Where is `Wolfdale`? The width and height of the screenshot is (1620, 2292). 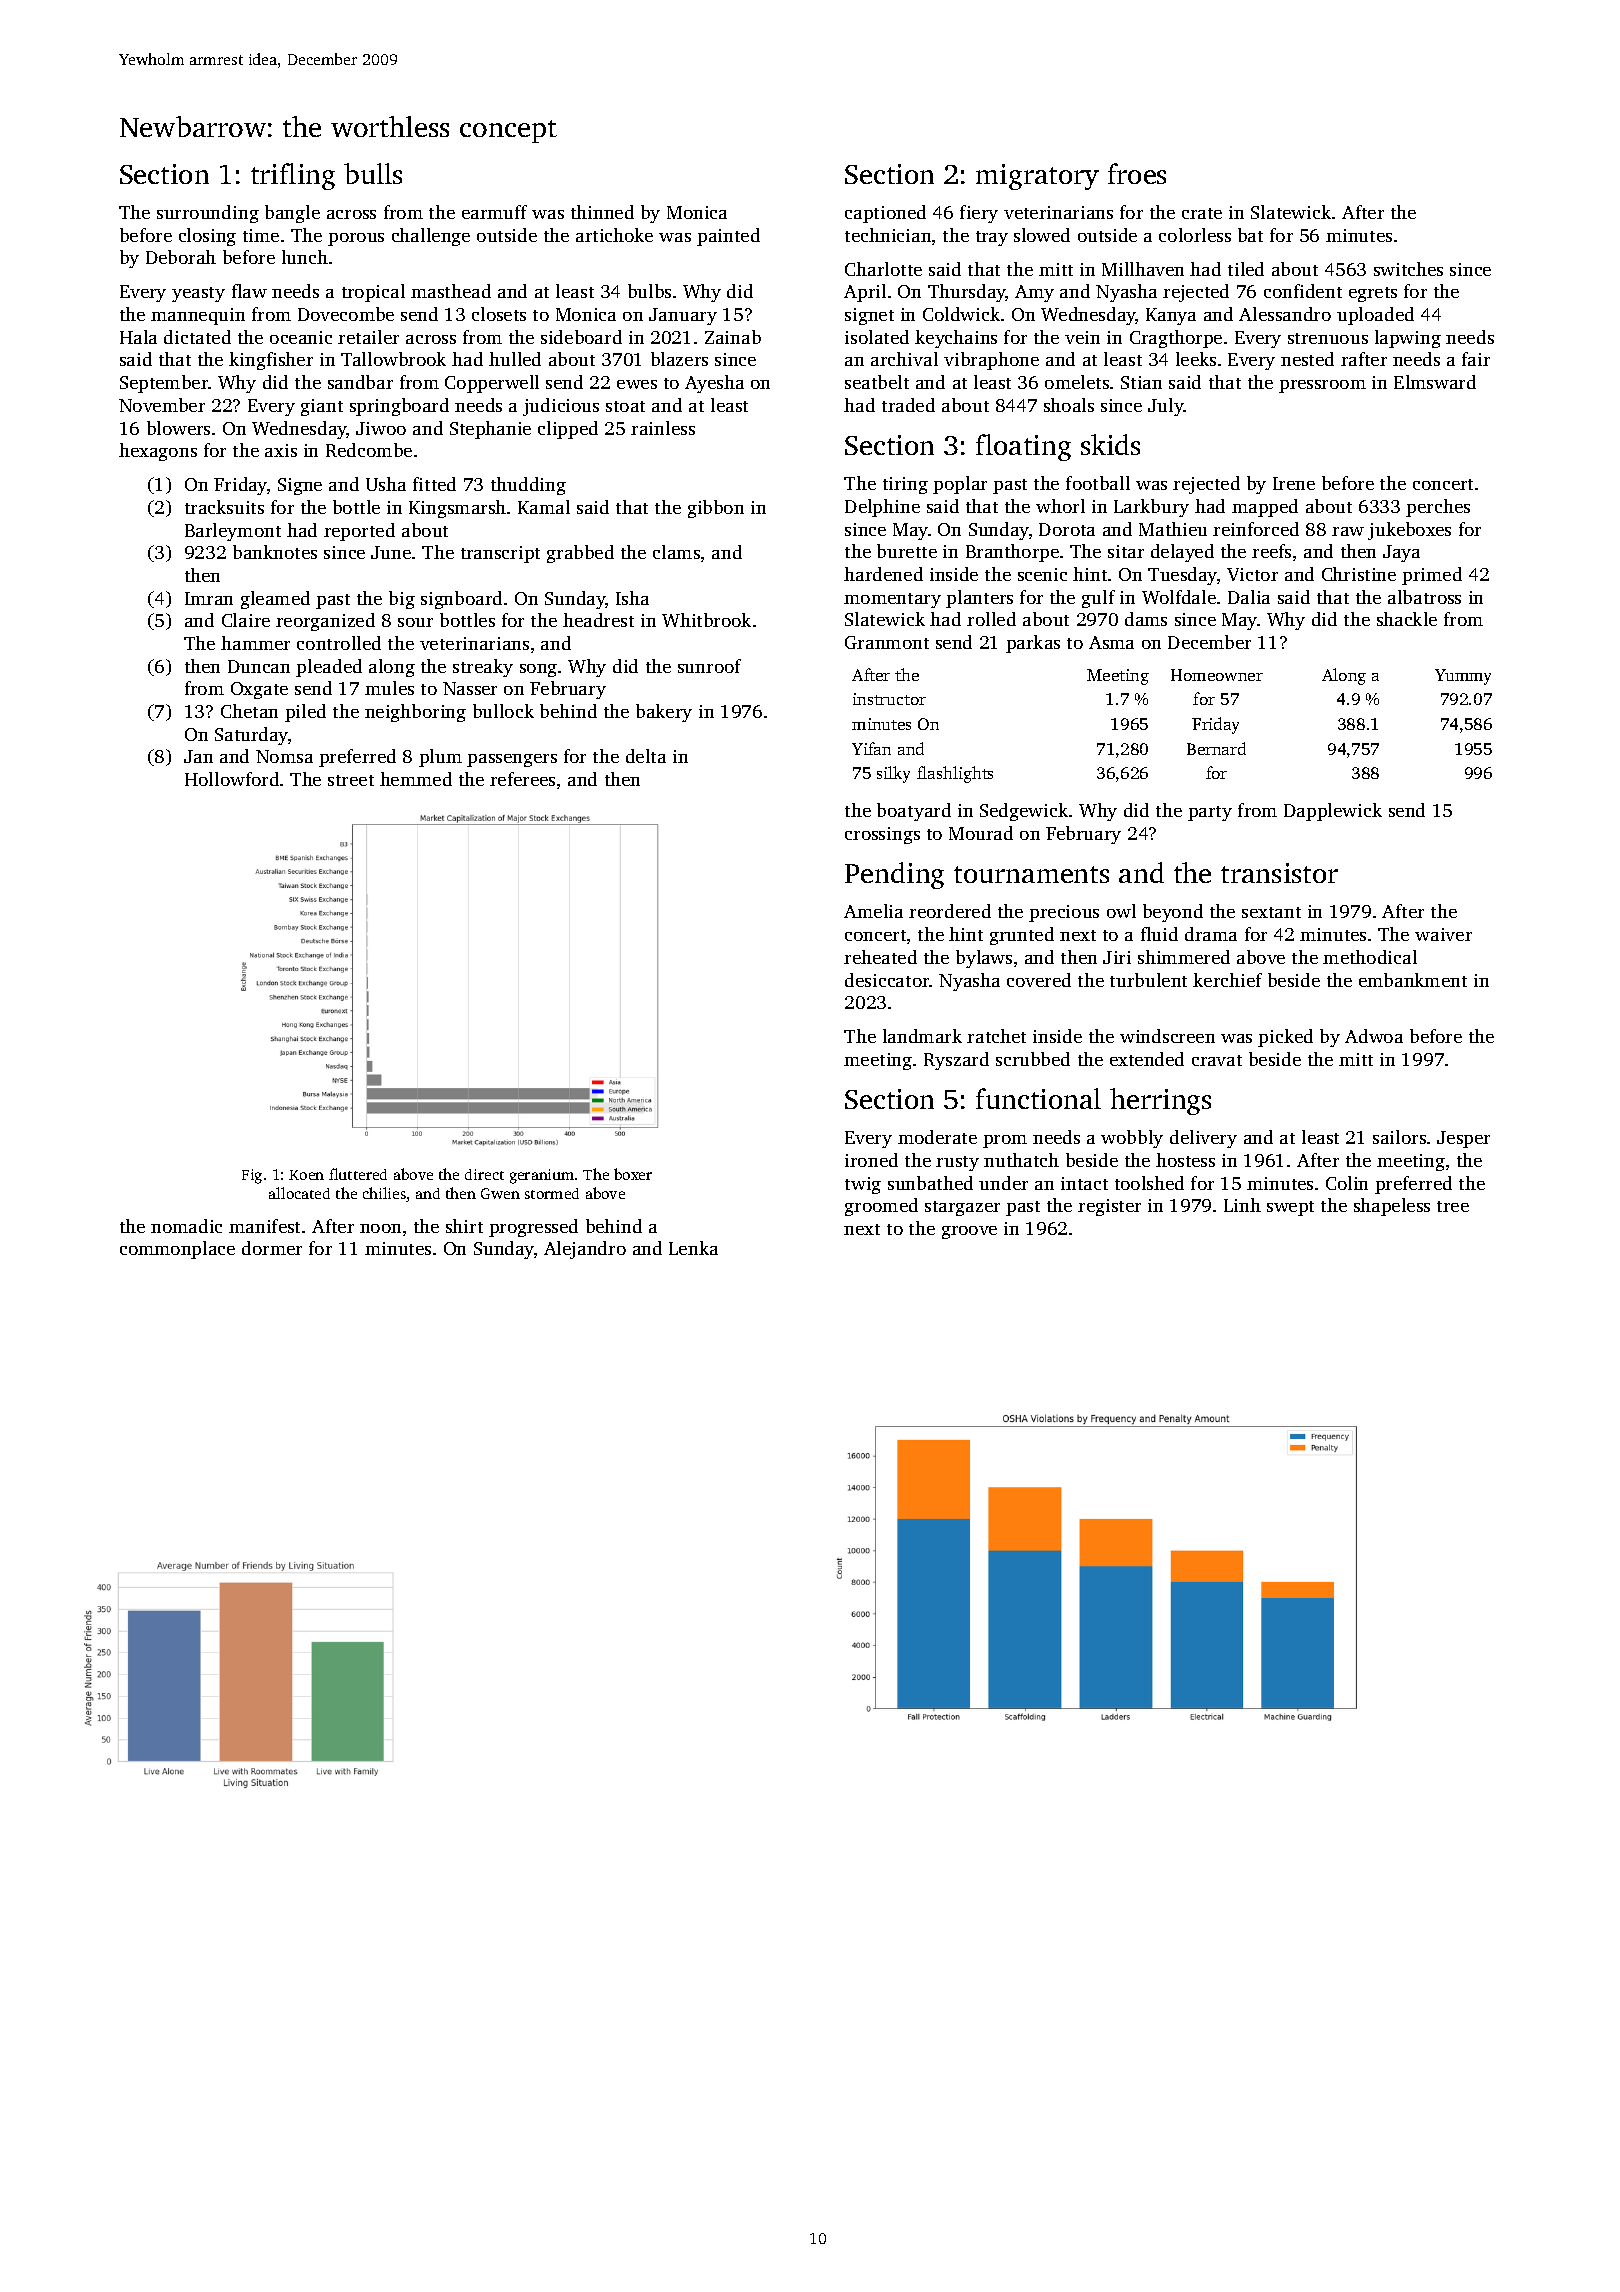 Wolfdale is located at coordinates (1179, 597).
